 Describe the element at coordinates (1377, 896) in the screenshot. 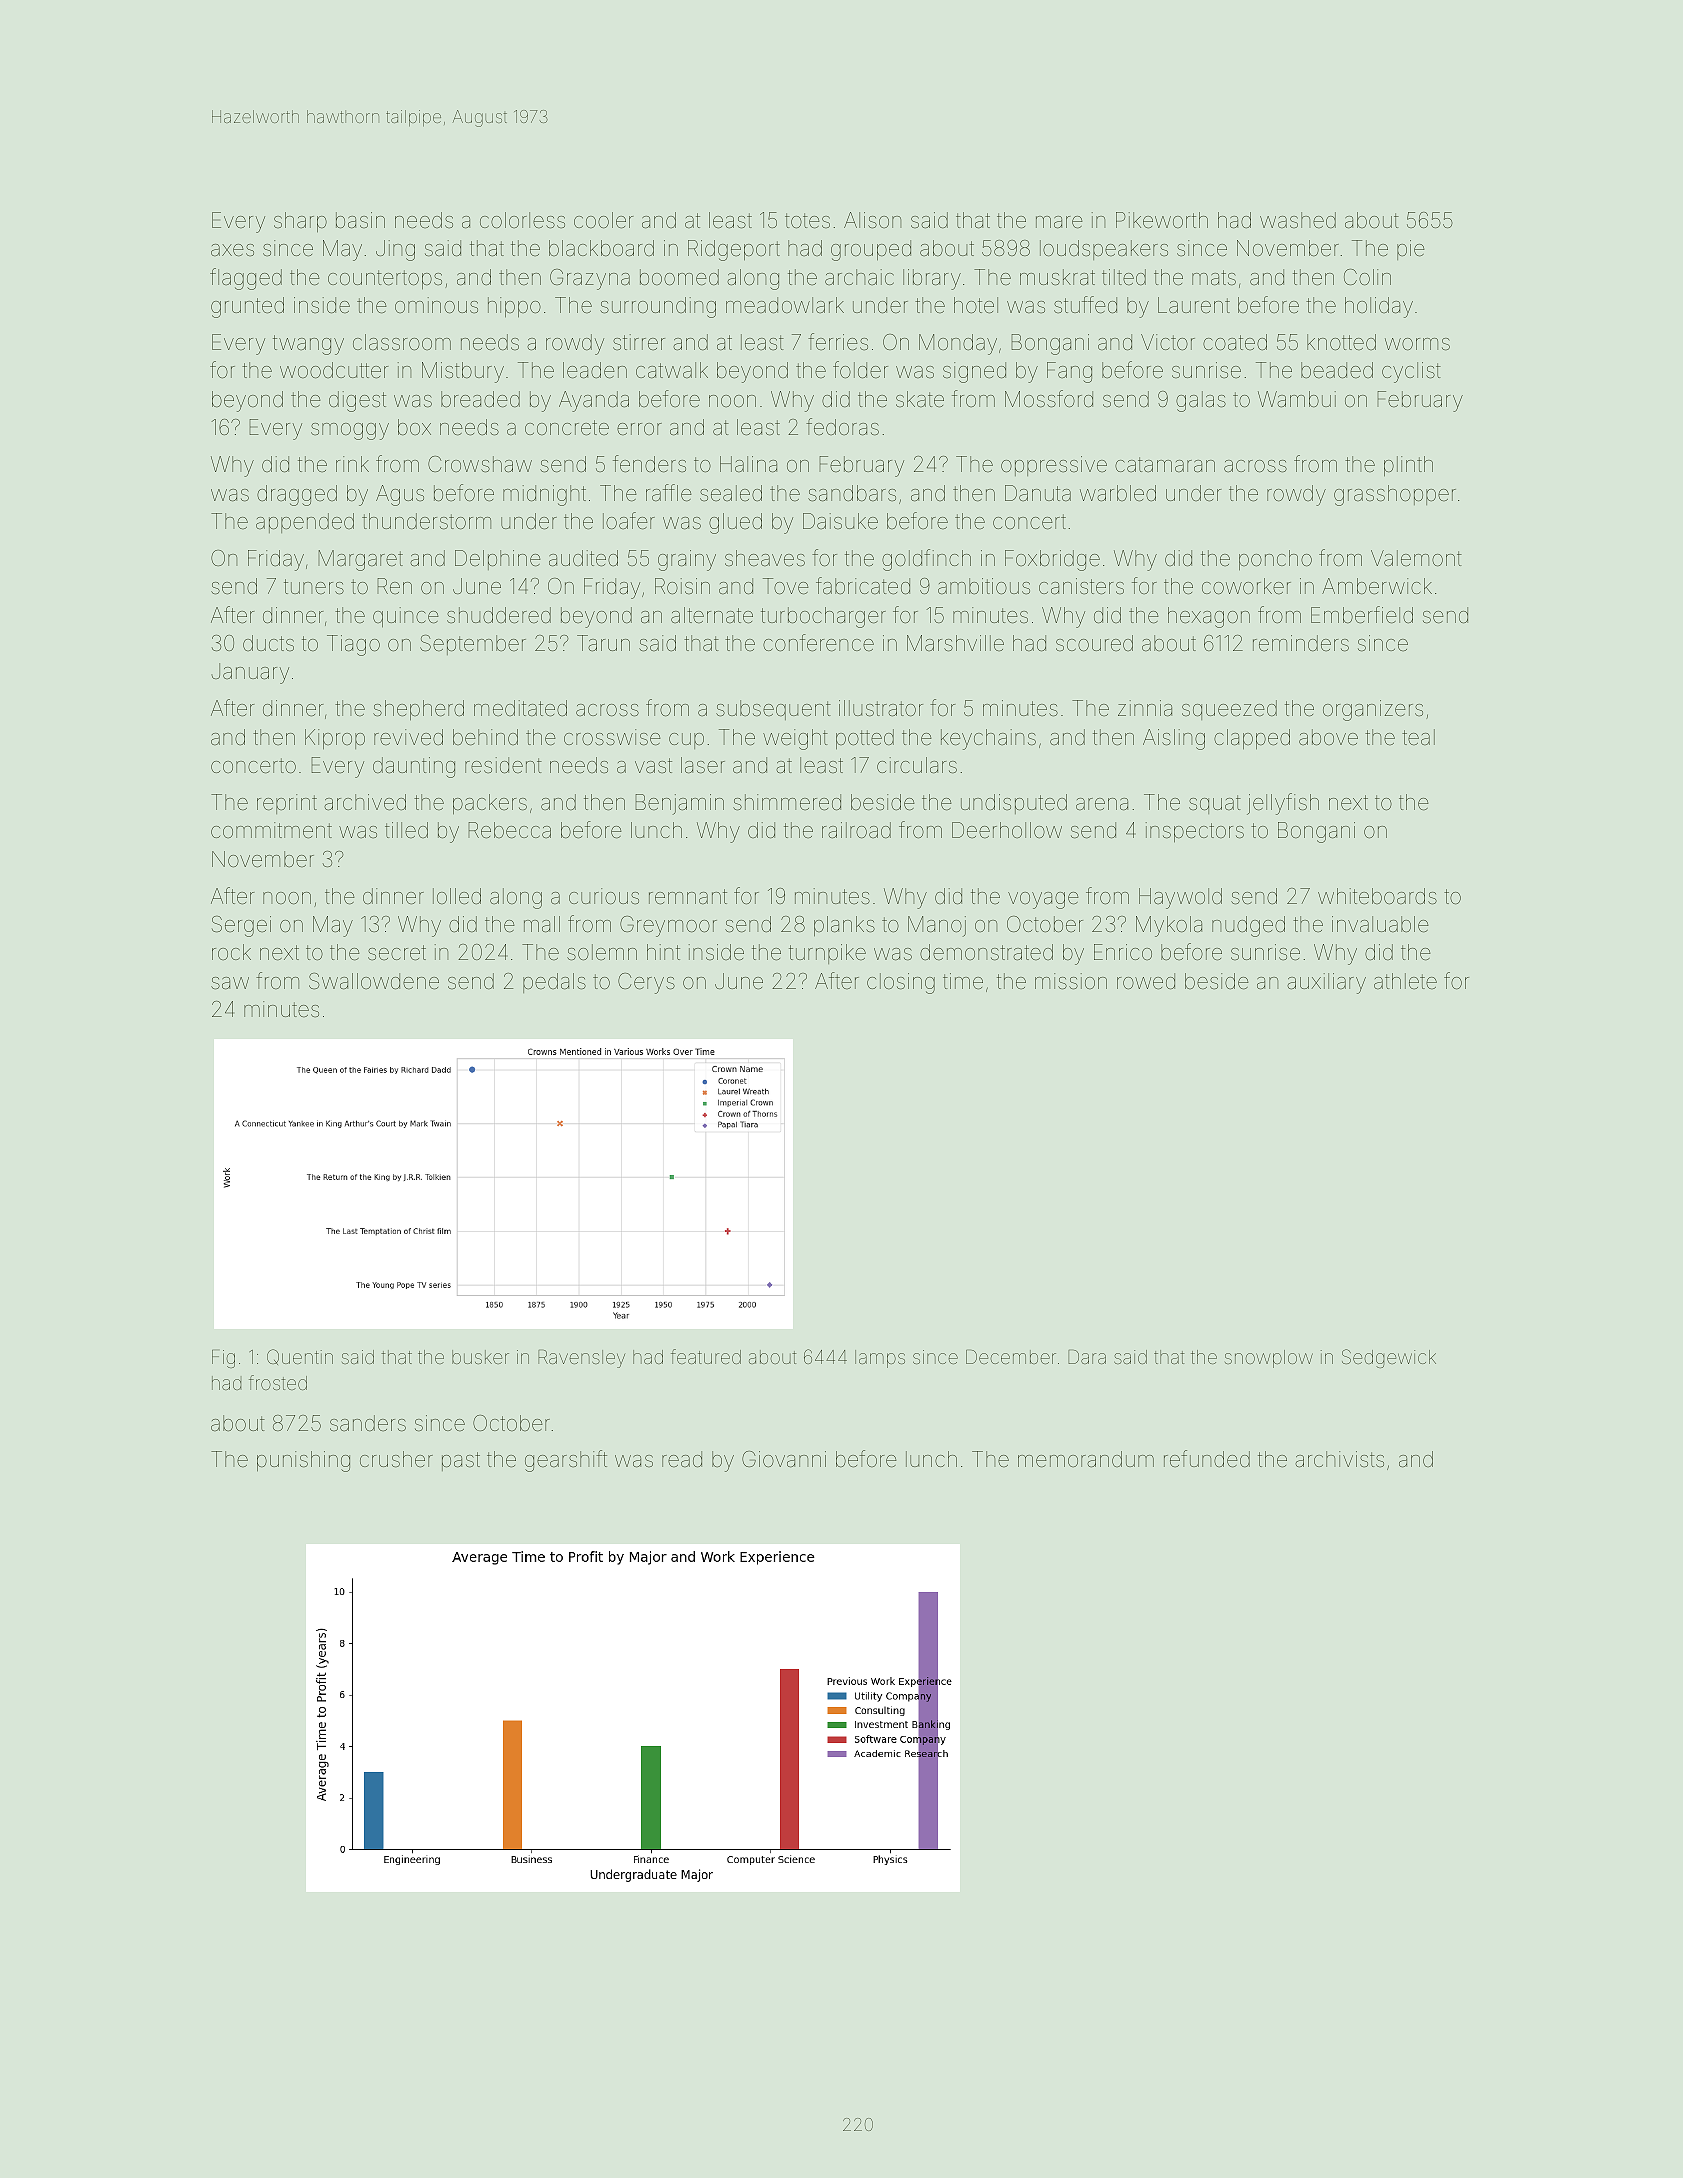

I see `whiteboards` at that location.
